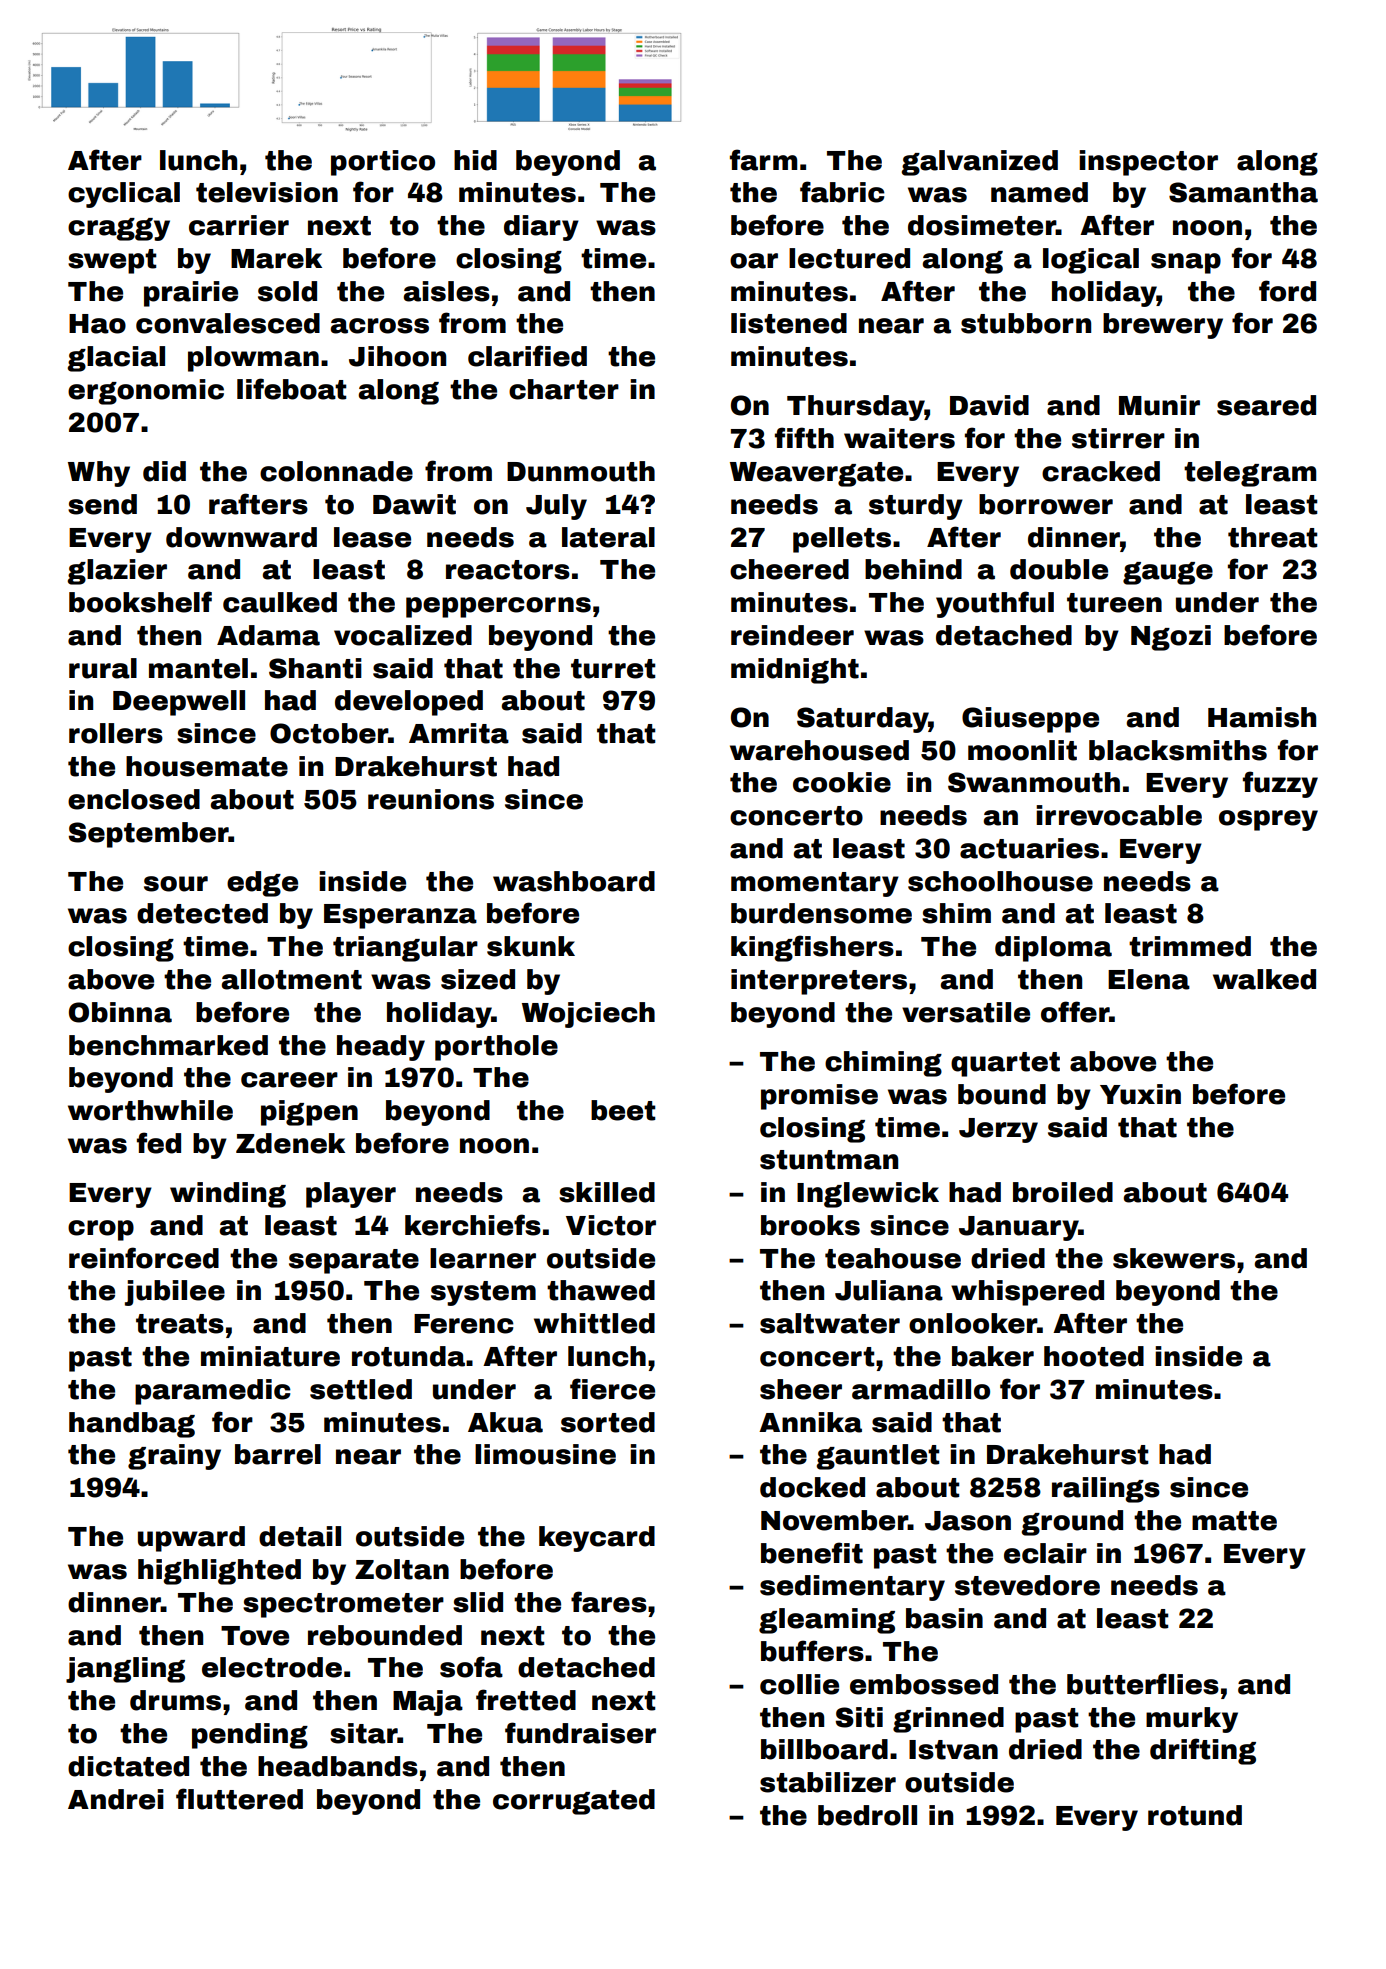 The width and height of the image is (1386, 1969). I want to click on Wojciech, so click(588, 1015).
